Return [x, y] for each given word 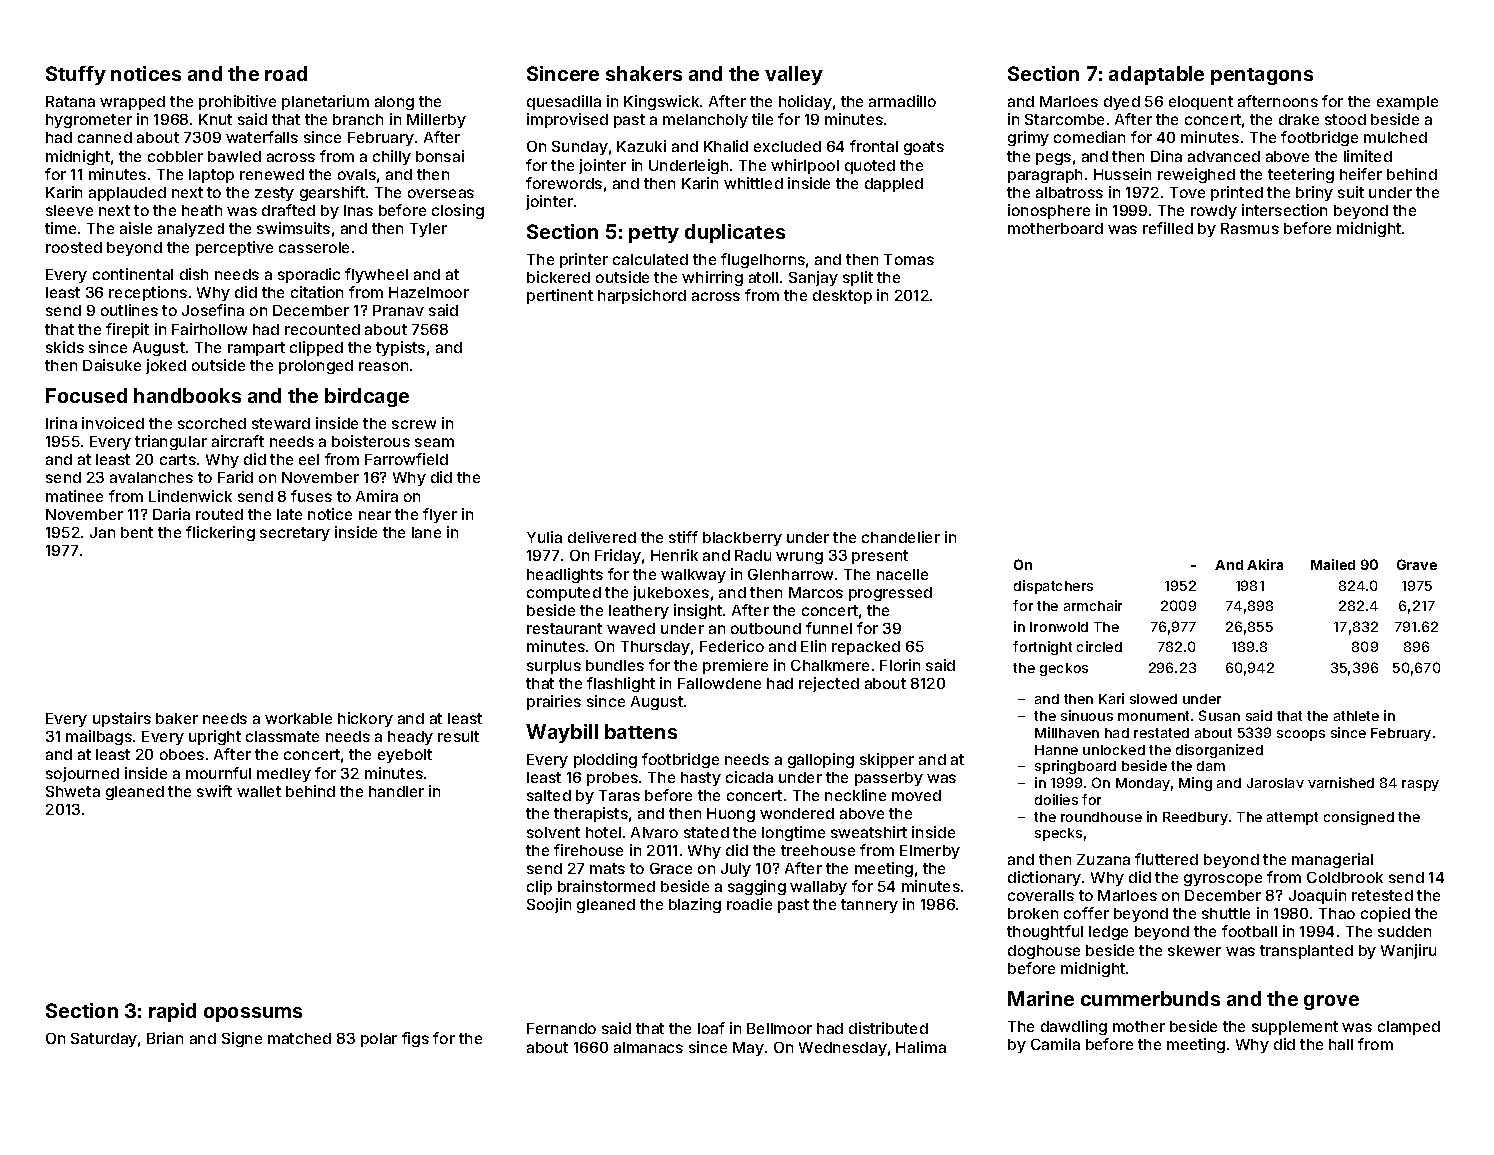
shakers [644, 73]
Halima [921, 1047]
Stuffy [76, 75]
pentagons [1262, 76]
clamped [1409, 1028]
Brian [165, 1038]
